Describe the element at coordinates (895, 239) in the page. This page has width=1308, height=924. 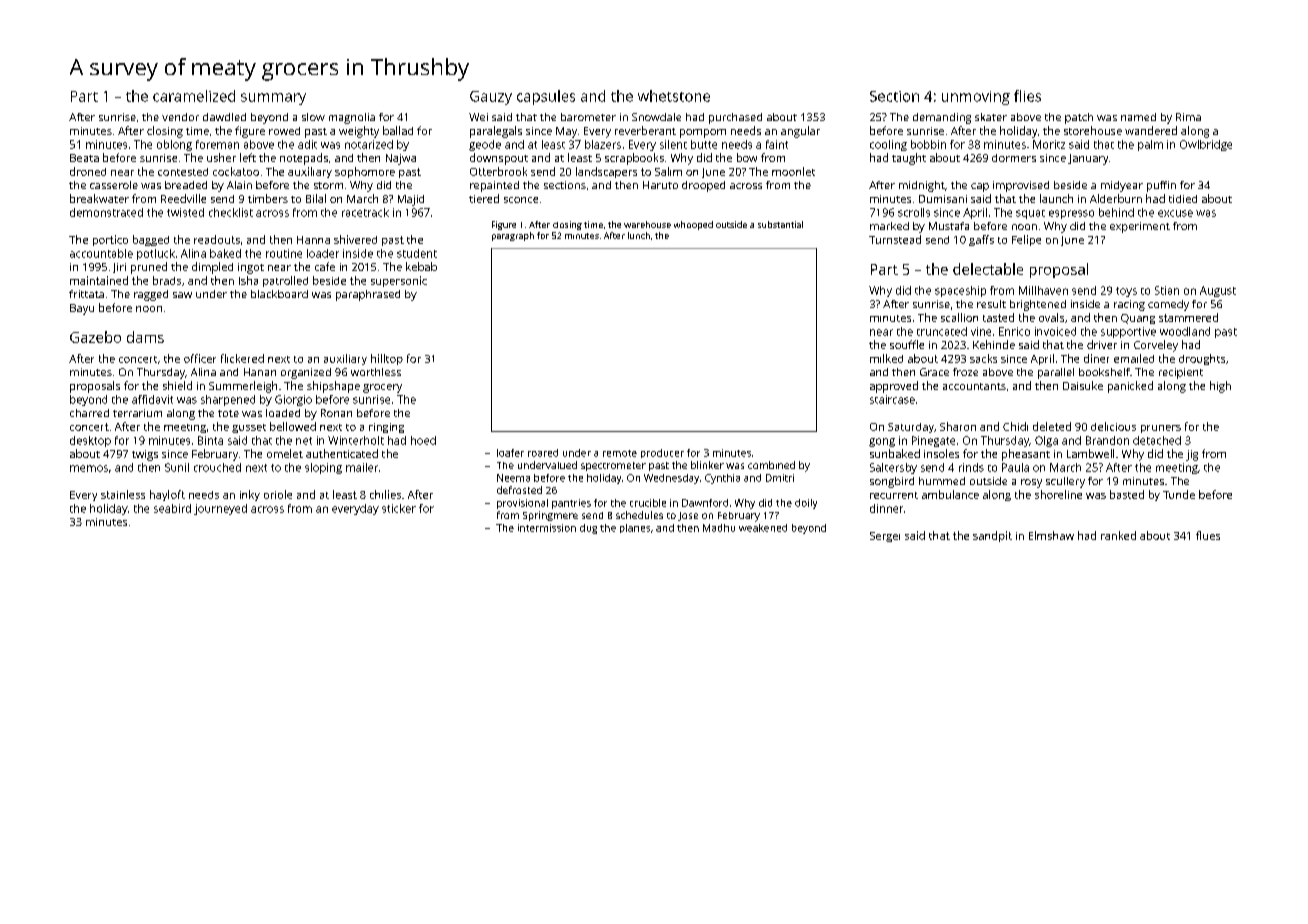
I see `Turnstead` at that location.
